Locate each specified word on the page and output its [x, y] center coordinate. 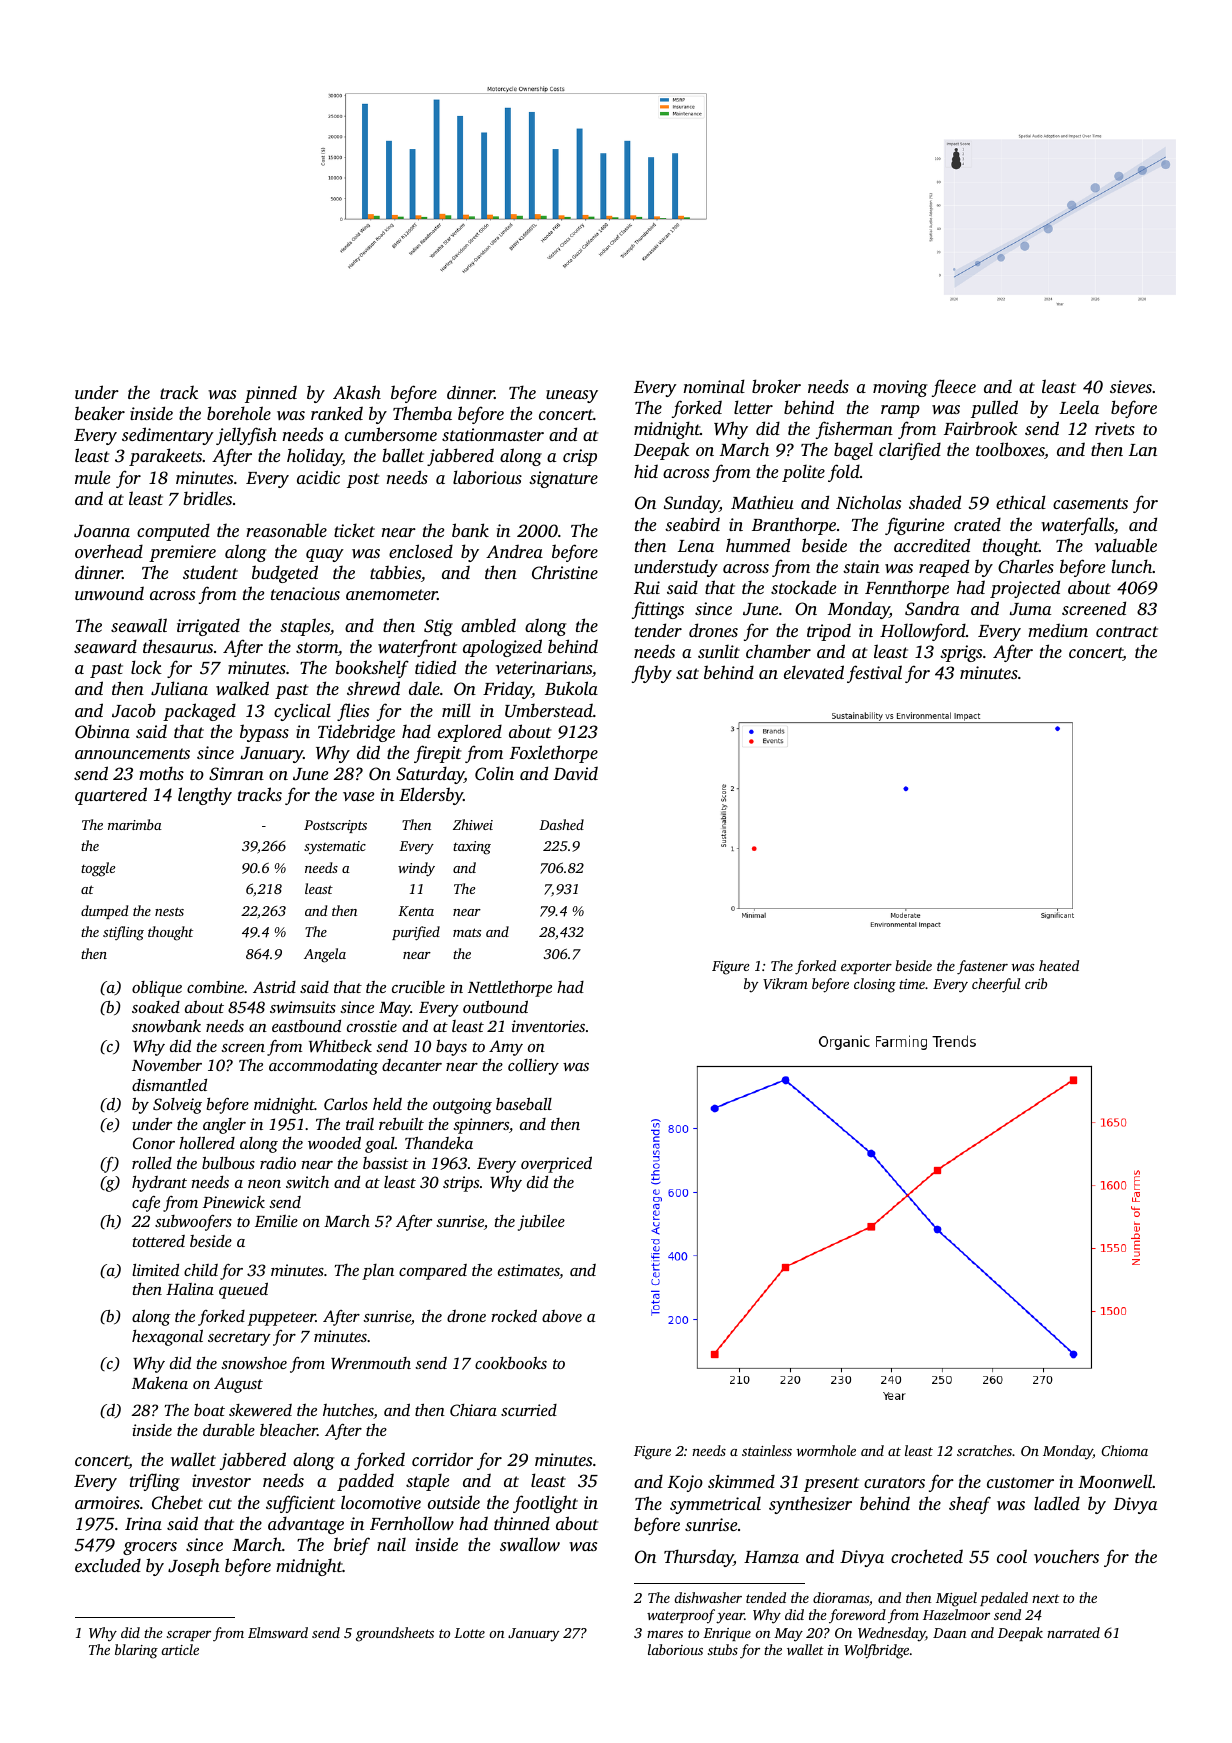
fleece [954, 388]
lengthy [205, 796]
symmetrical [715, 1505]
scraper [189, 1636]
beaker [100, 413]
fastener [982, 967]
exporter [866, 968]
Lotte [469, 1633]
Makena [160, 1382]
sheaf [970, 1505]
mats [467, 932]
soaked [156, 1007]
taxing [472, 848]
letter [753, 407]
